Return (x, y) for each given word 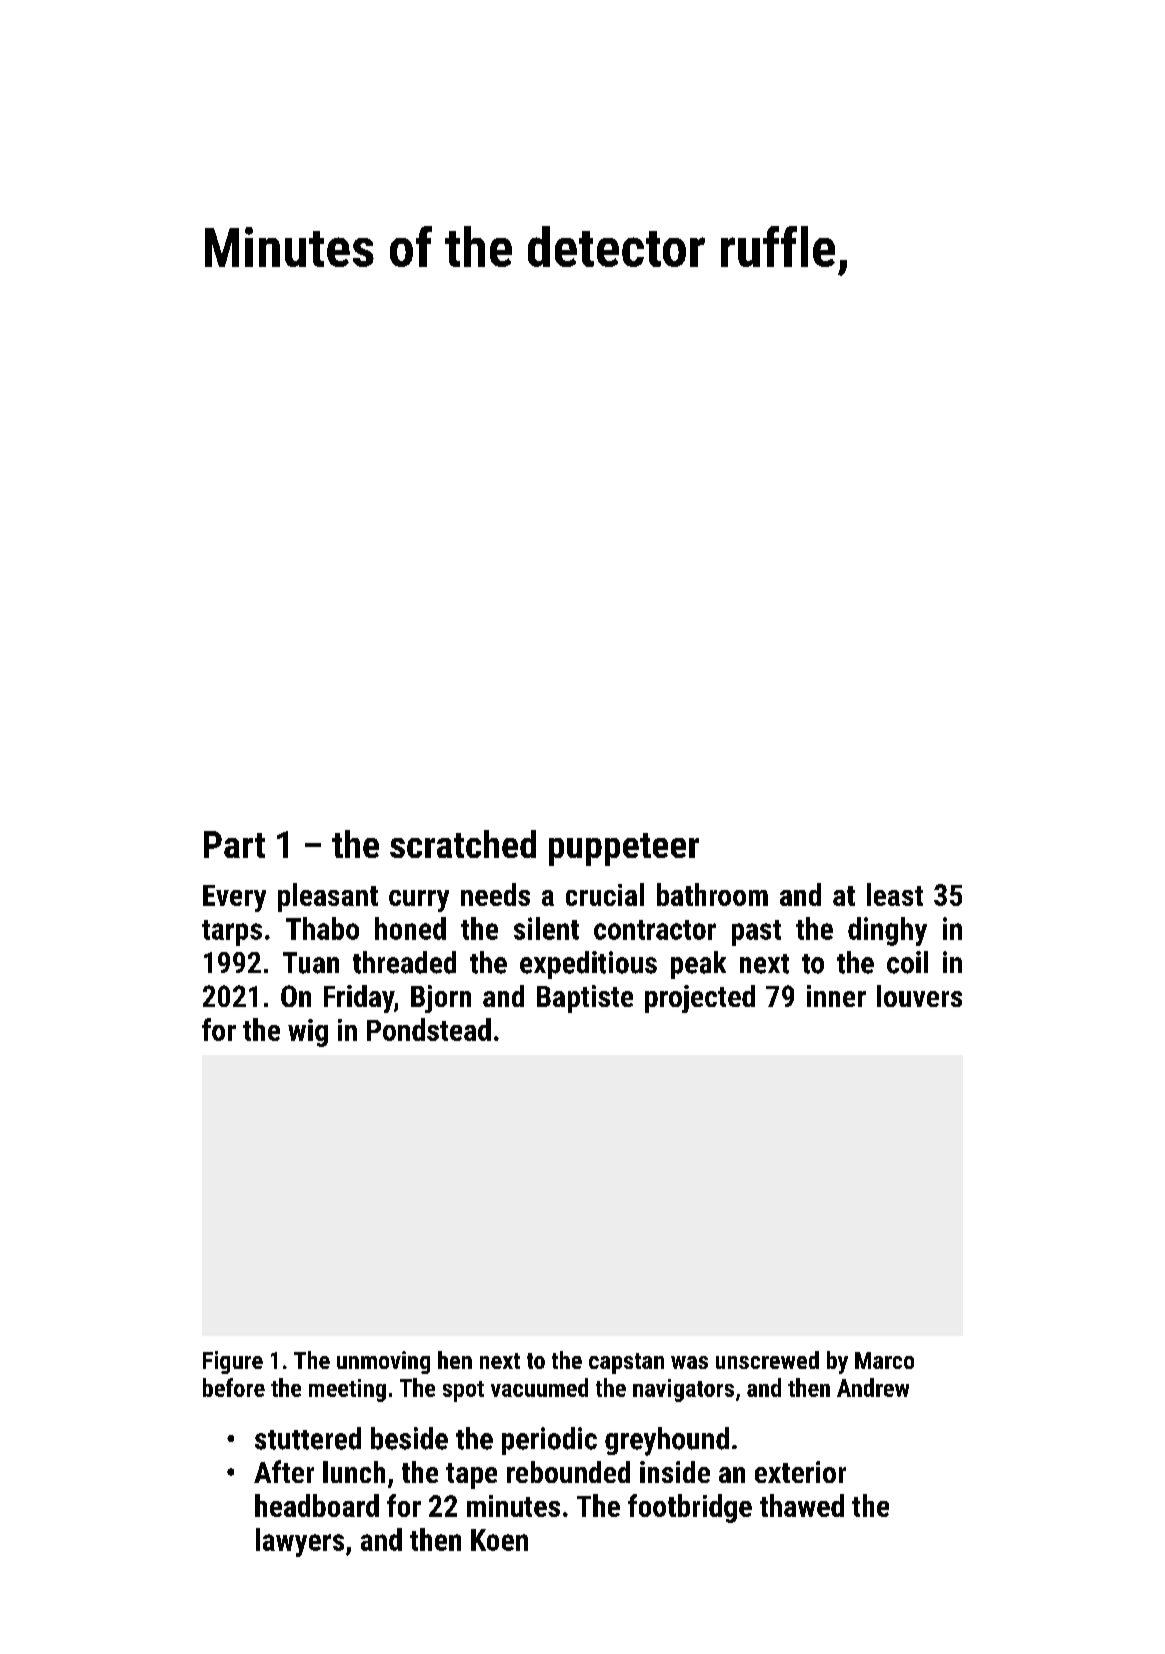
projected (700, 999)
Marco (884, 1360)
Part (234, 844)
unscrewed (767, 1360)
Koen (499, 1540)
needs (495, 894)
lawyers (300, 1542)
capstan (626, 1363)
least (895, 894)
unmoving (383, 1362)
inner (836, 996)
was (689, 1362)
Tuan (311, 963)
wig (308, 1033)
